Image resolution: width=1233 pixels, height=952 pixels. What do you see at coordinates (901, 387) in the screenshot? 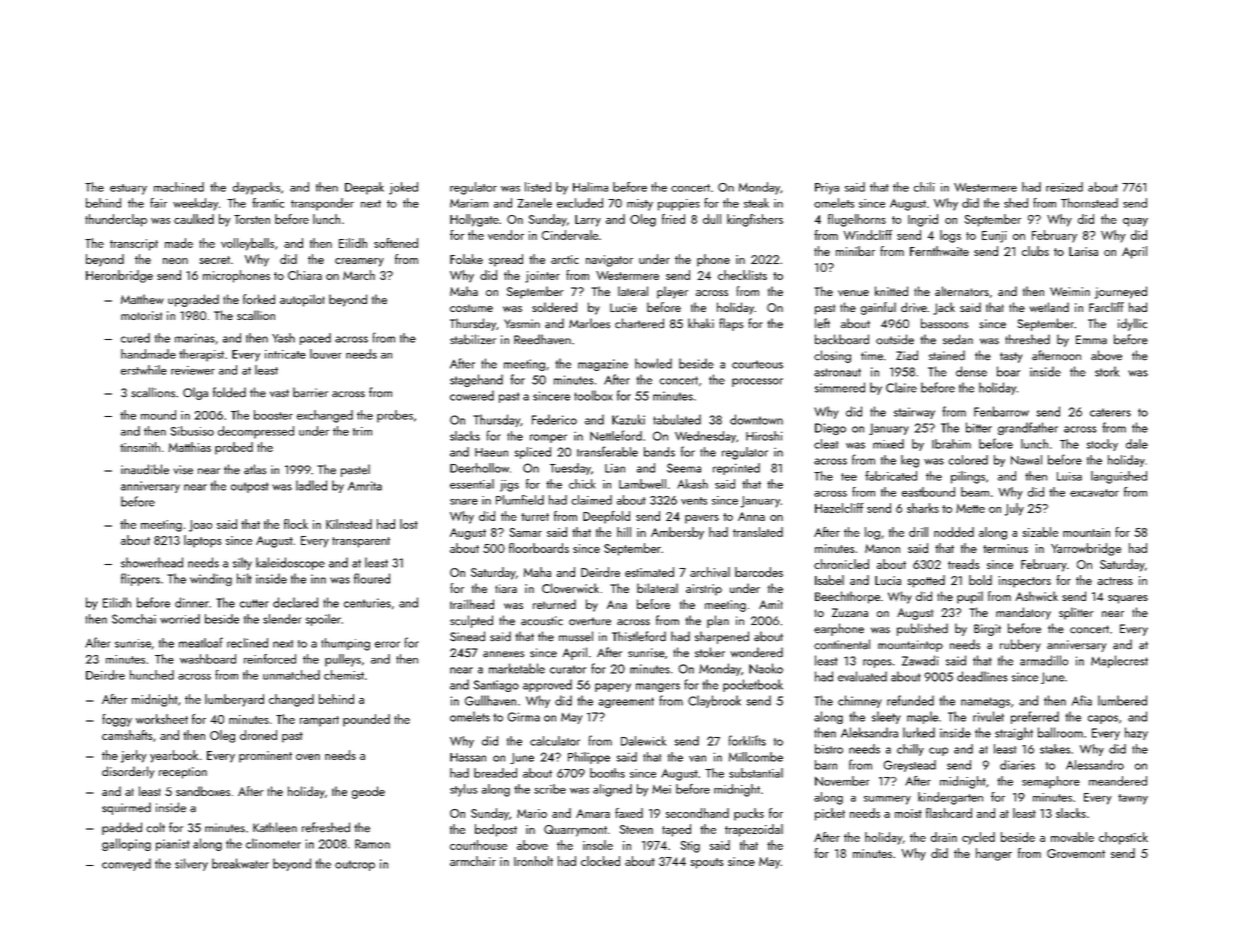
I see `Claire` at bounding box center [901, 387].
